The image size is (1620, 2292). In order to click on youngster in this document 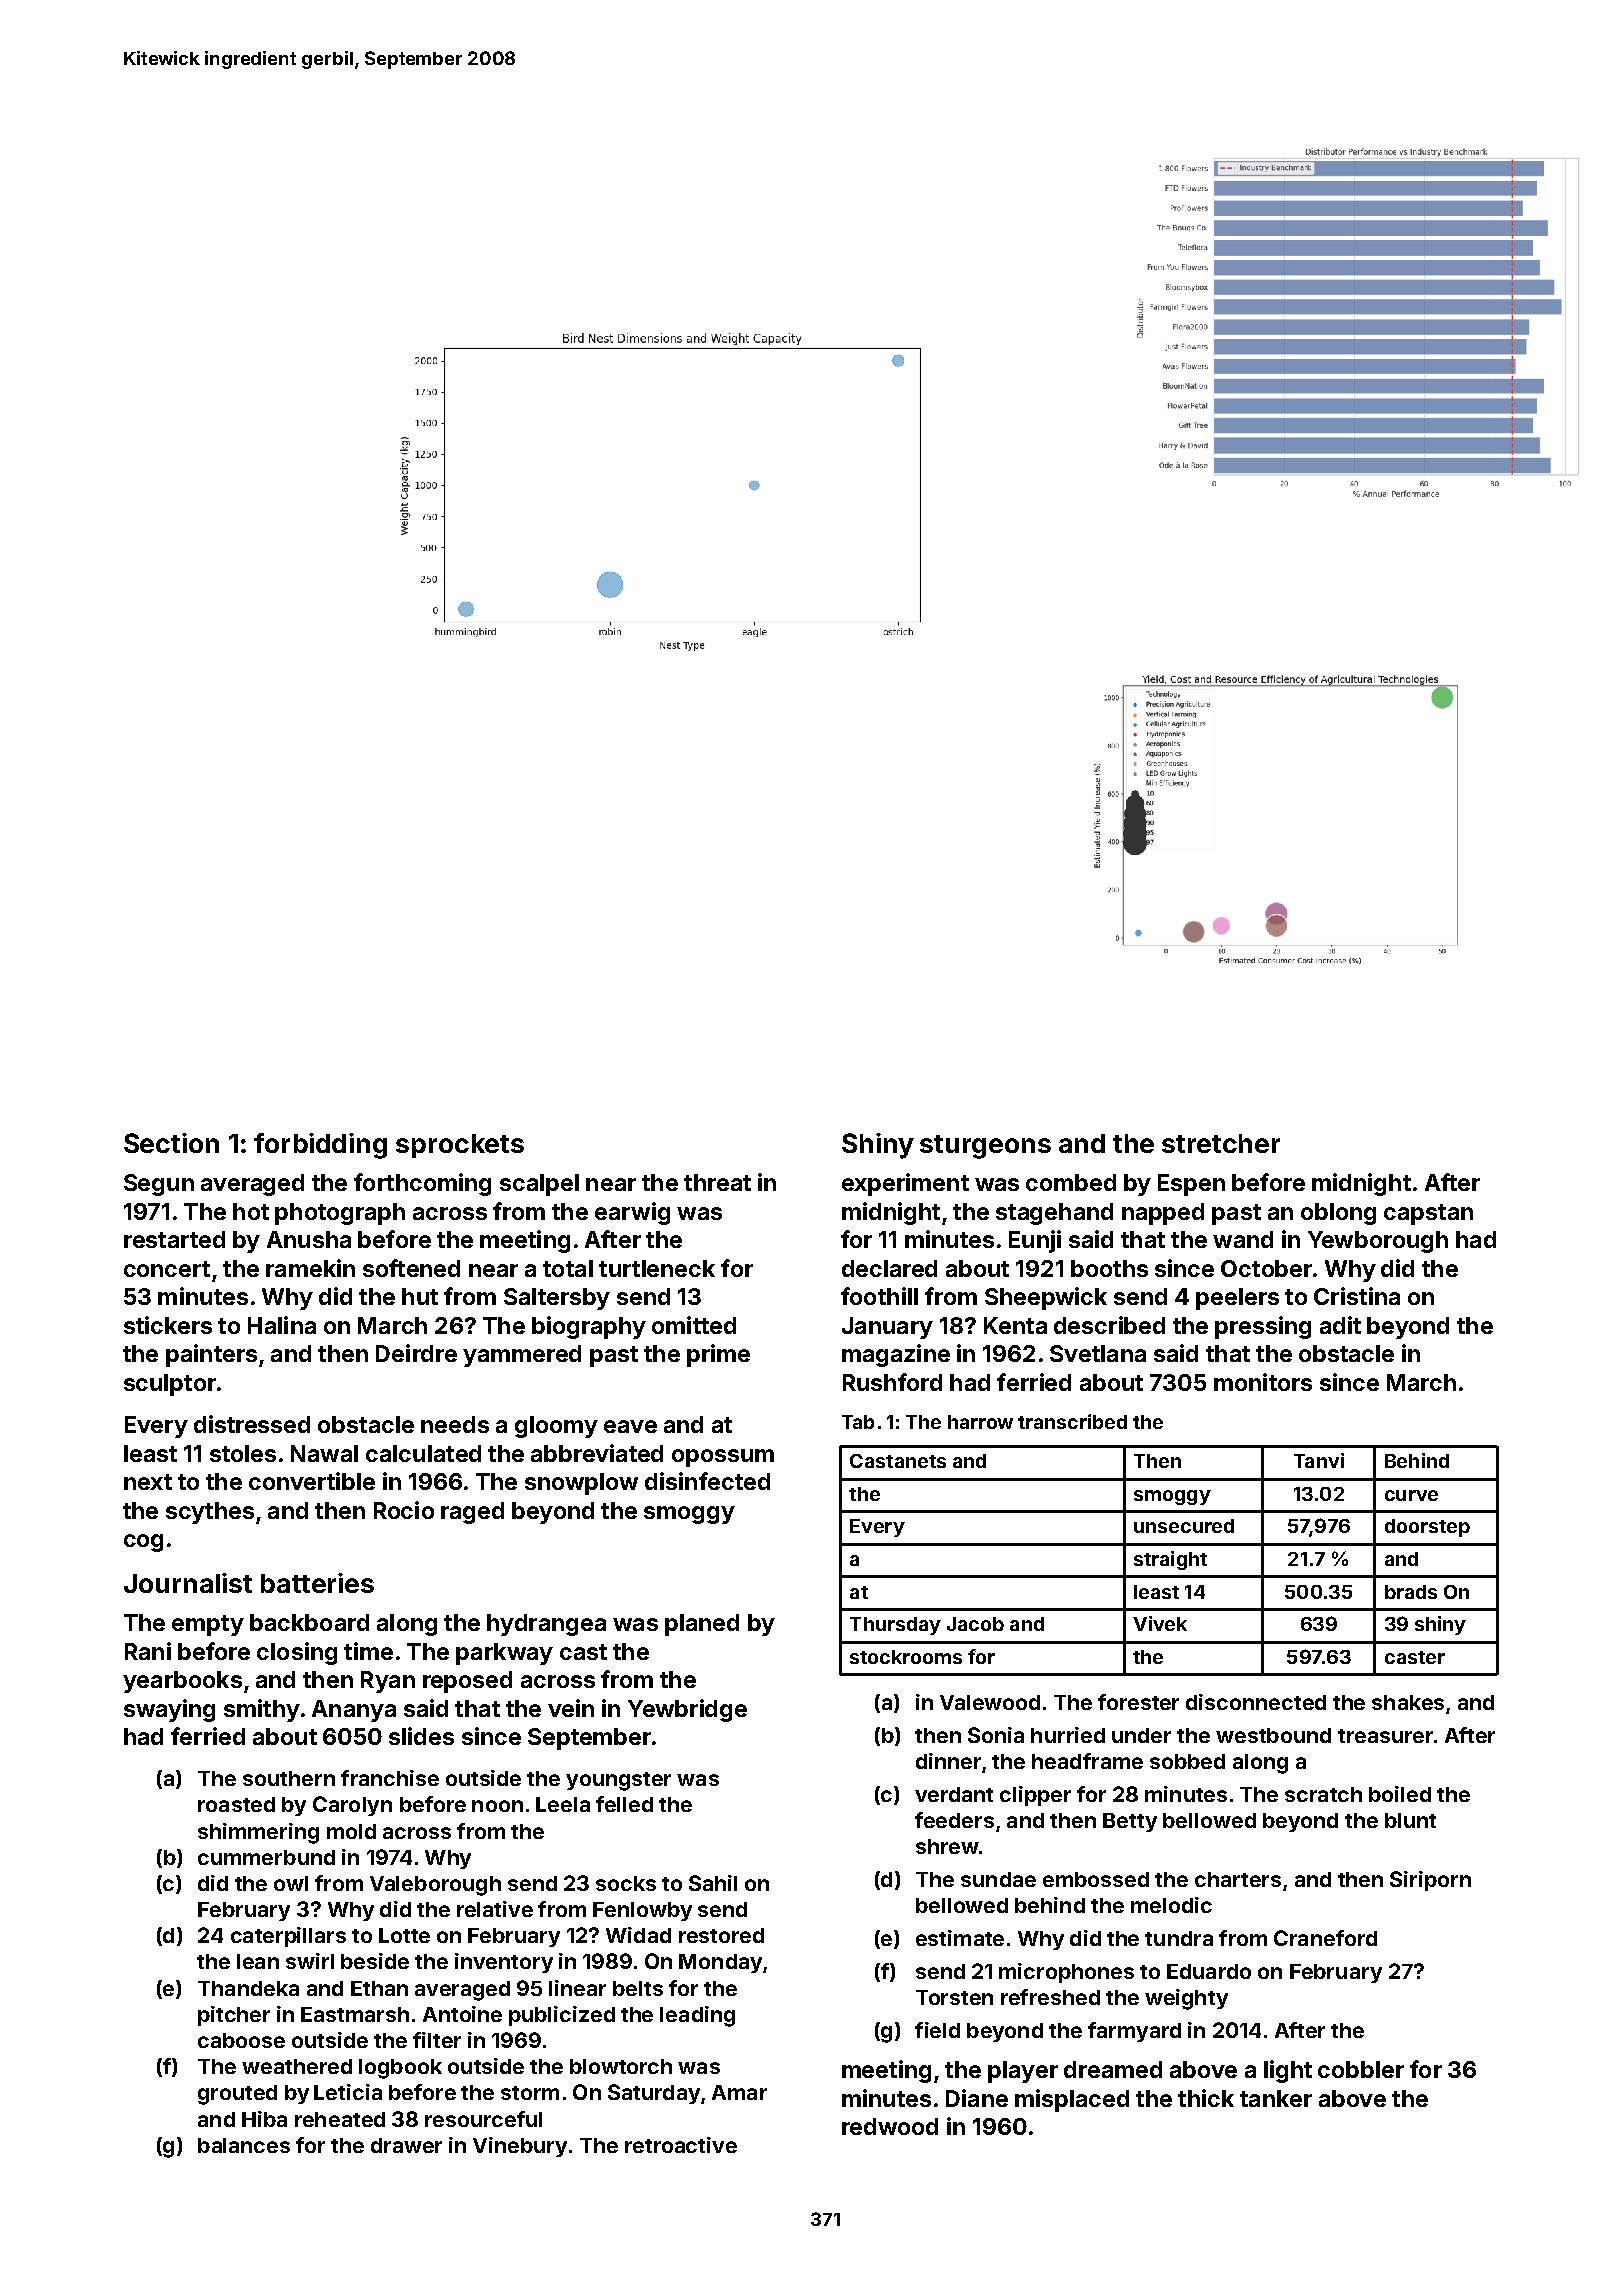, I will do `click(618, 1781)`.
